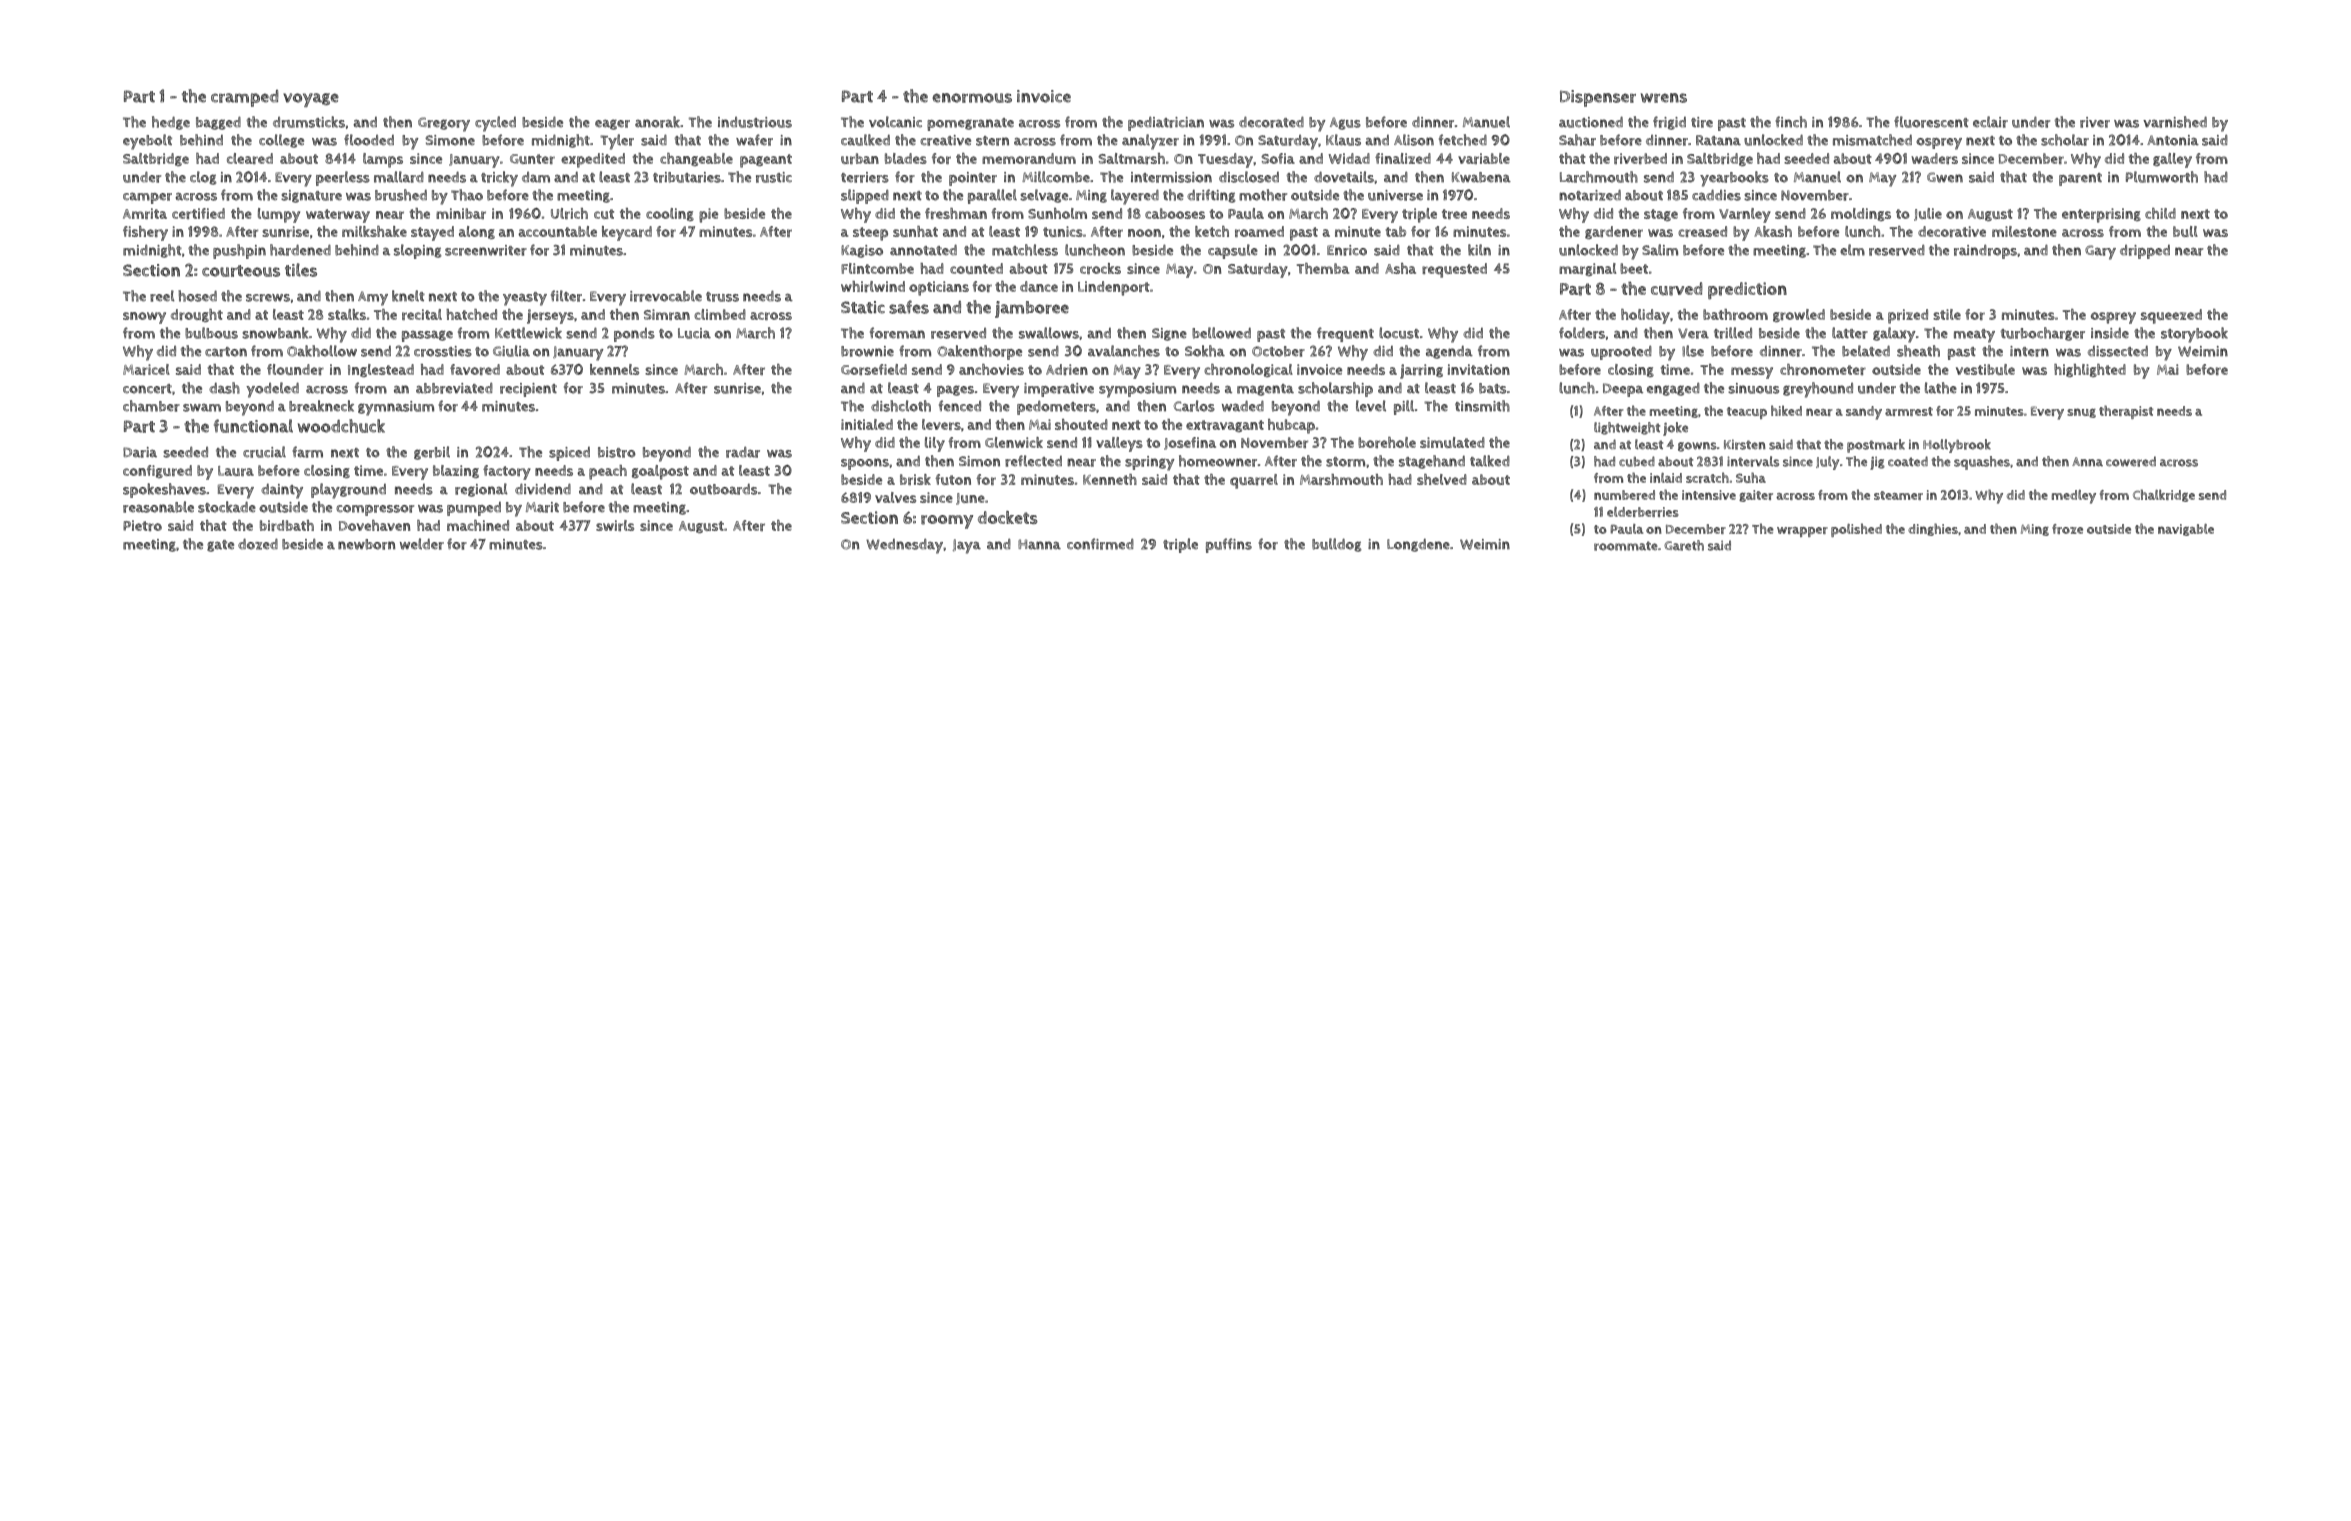 The width and height of the screenshot is (2351, 1521). I want to click on Longdene, so click(1418, 545).
